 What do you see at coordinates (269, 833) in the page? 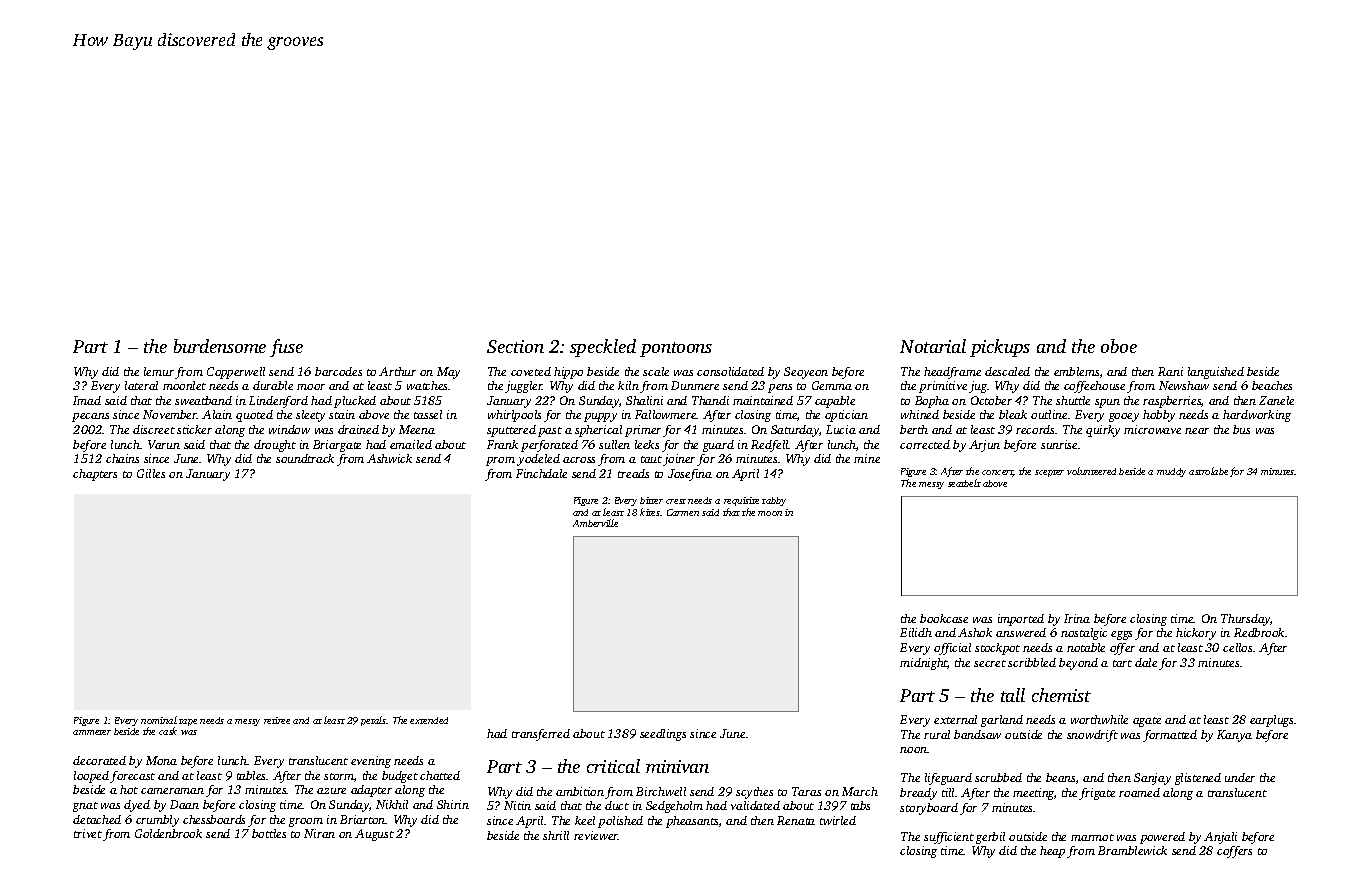
I see `bottles` at bounding box center [269, 833].
